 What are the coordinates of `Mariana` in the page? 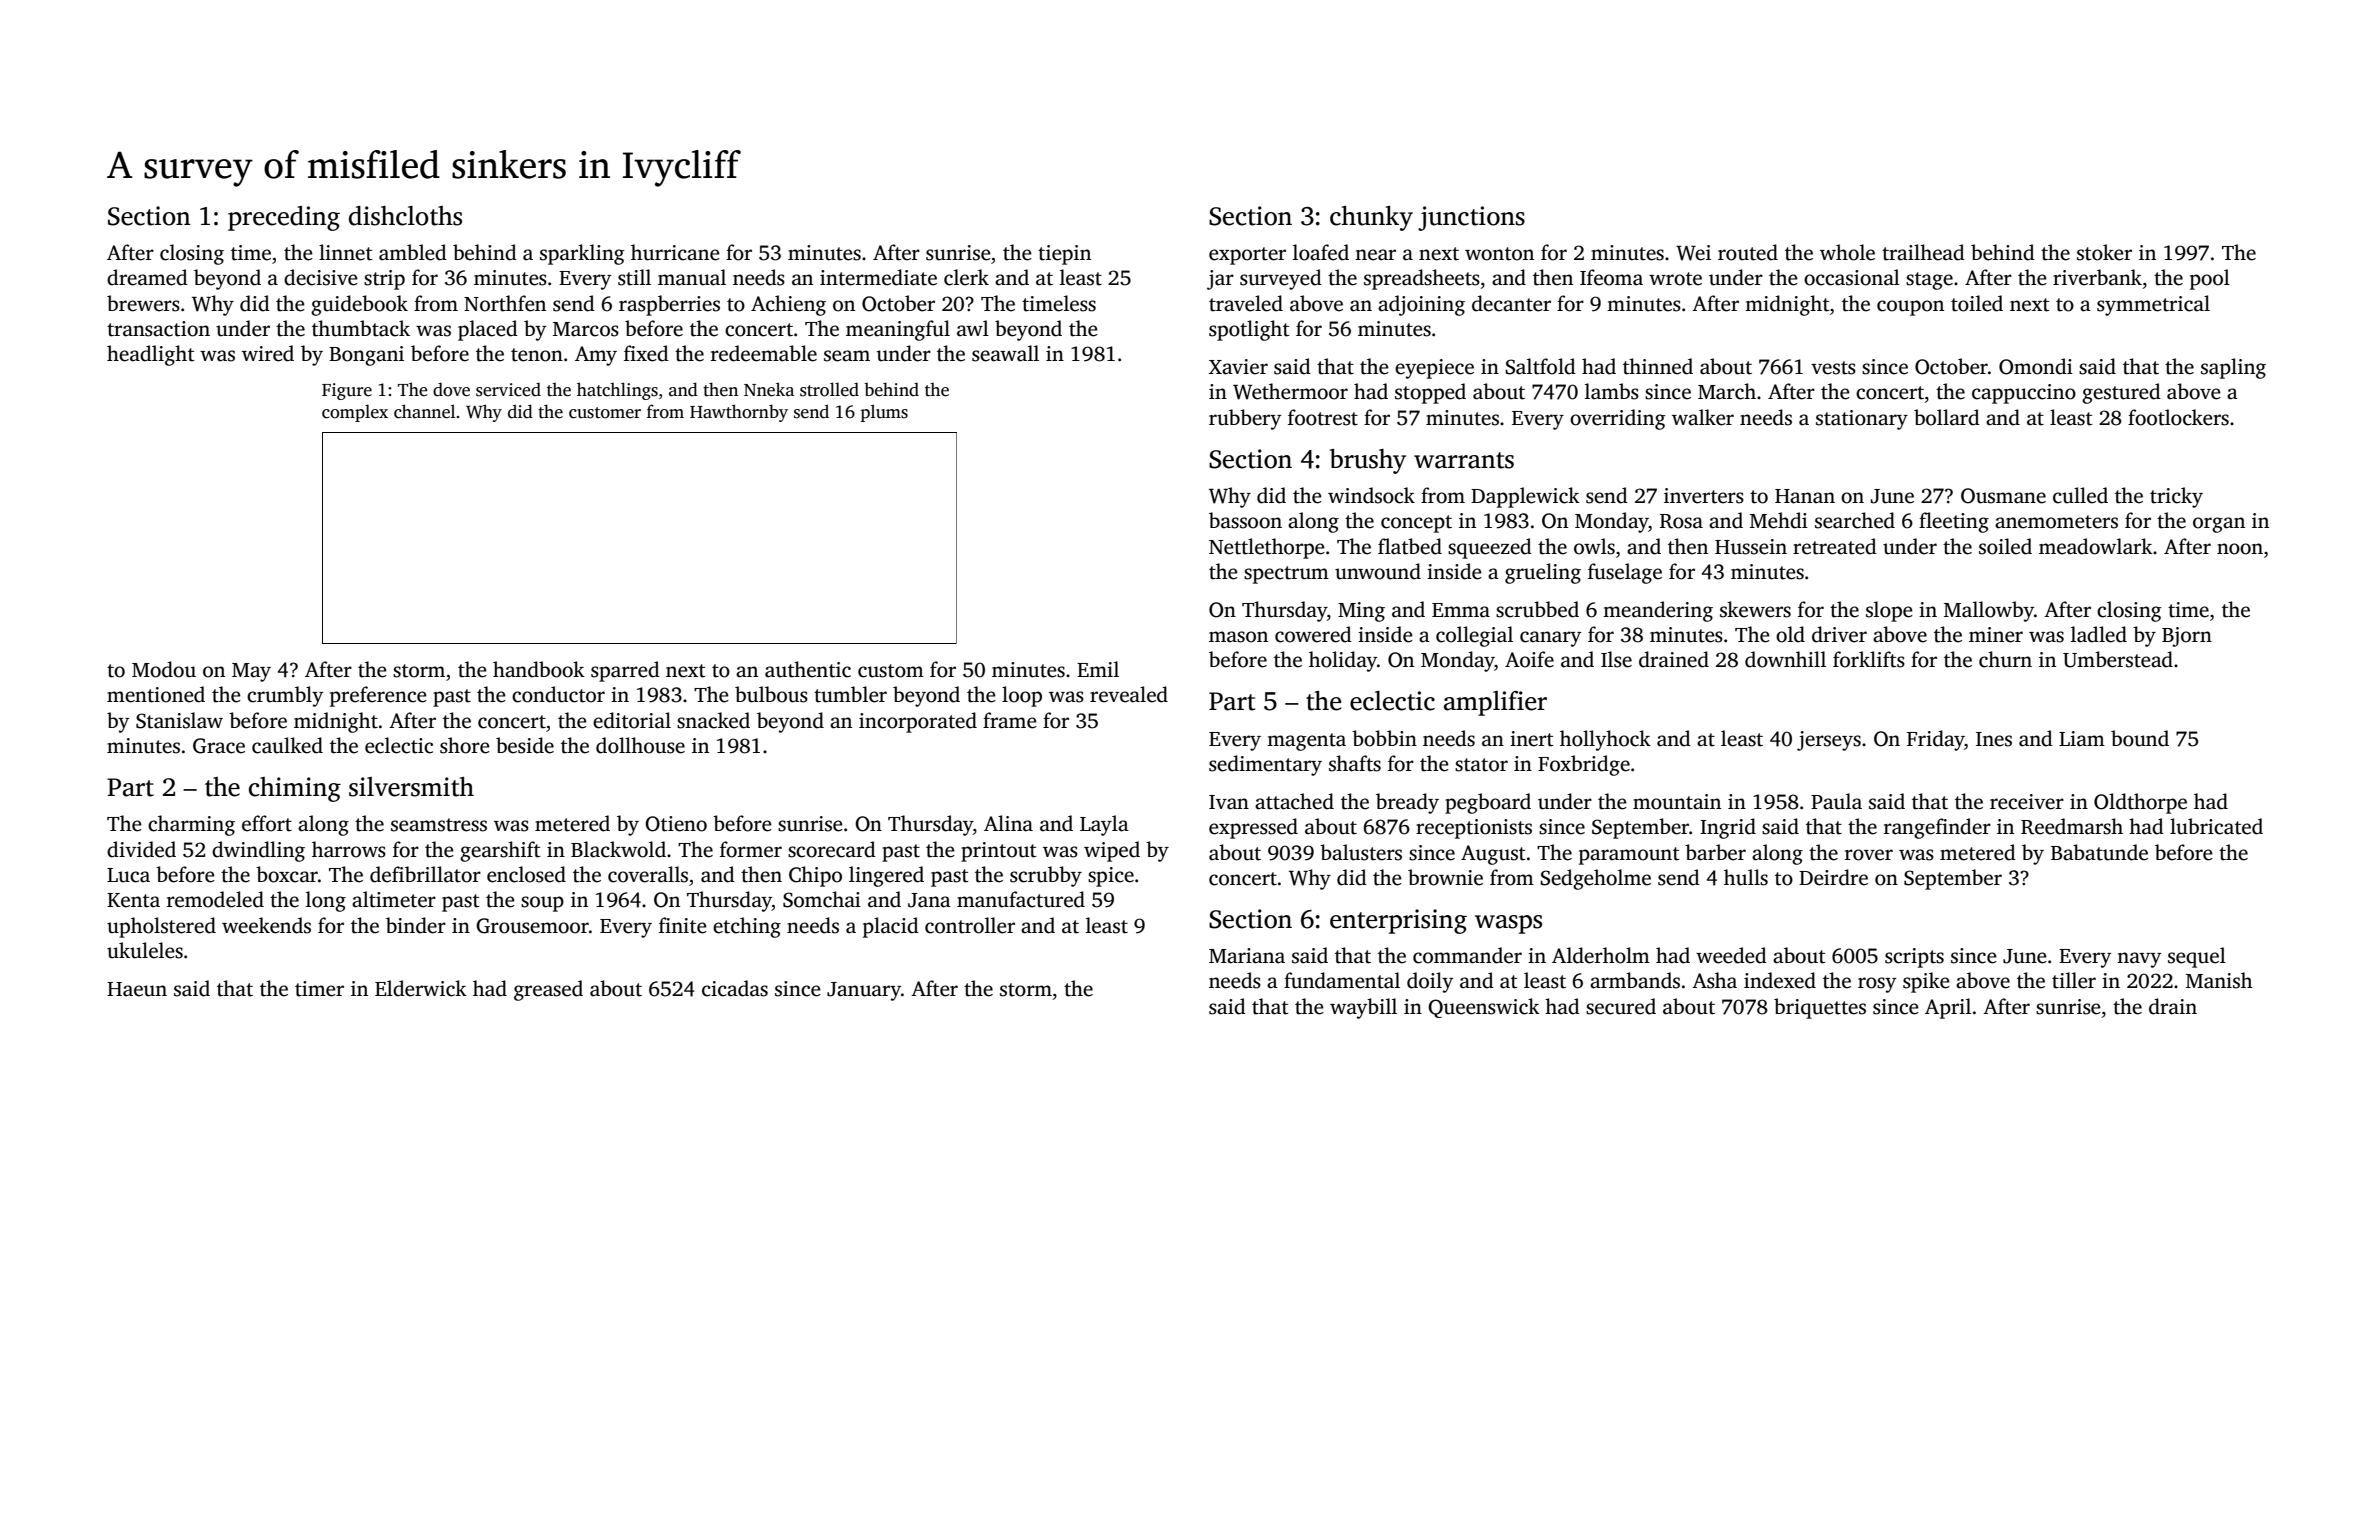 It's located at (1247, 956).
